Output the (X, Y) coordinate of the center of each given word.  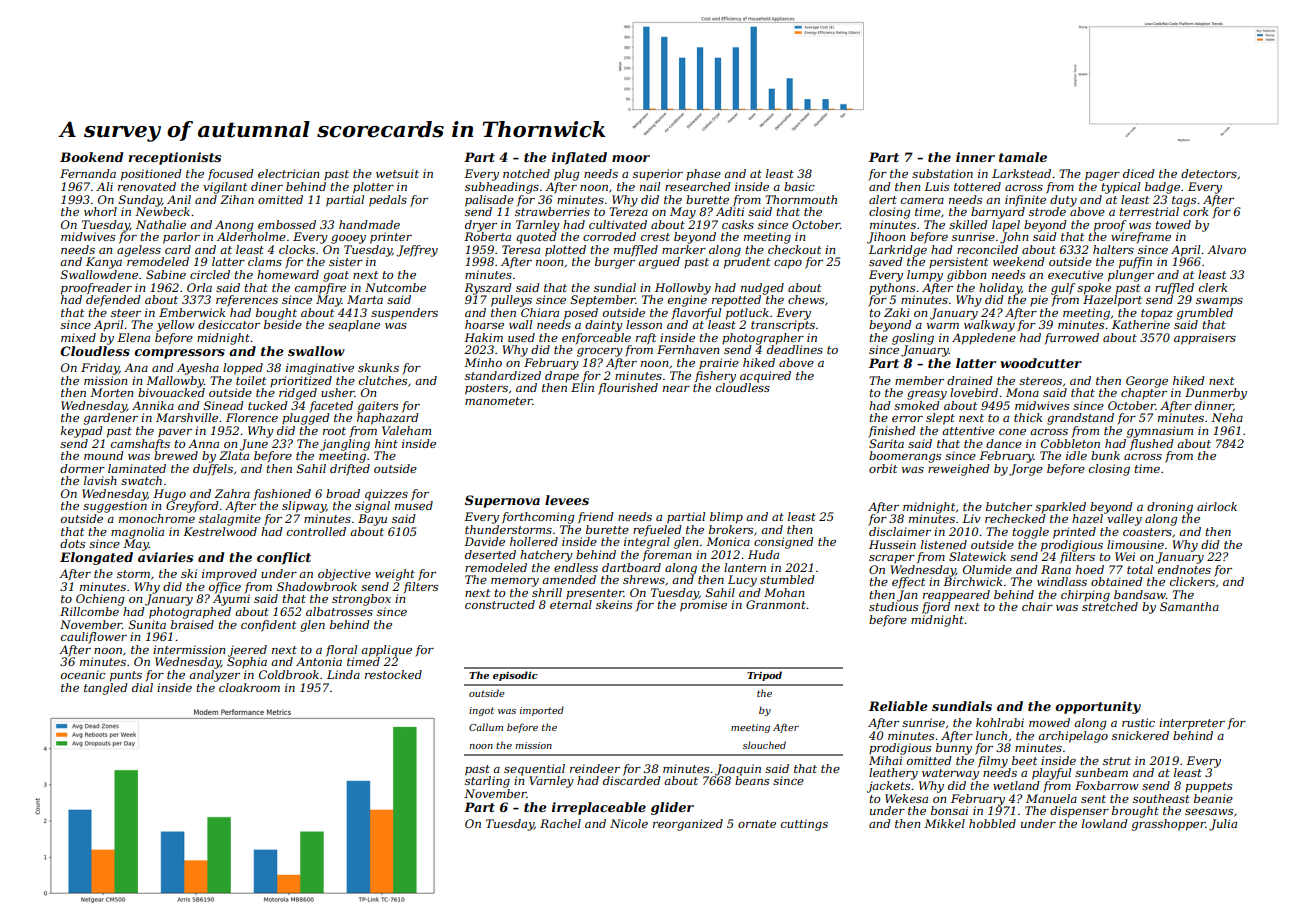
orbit (883, 468)
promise (703, 606)
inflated (579, 158)
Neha (1227, 417)
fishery (715, 377)
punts (126, 676)
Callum (486, 727)
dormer (82, 468)
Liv (971, 518)
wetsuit (397, 173)
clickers (1192, 581)
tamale (1023, 157)
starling (487, 782)
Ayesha (198, 369)
